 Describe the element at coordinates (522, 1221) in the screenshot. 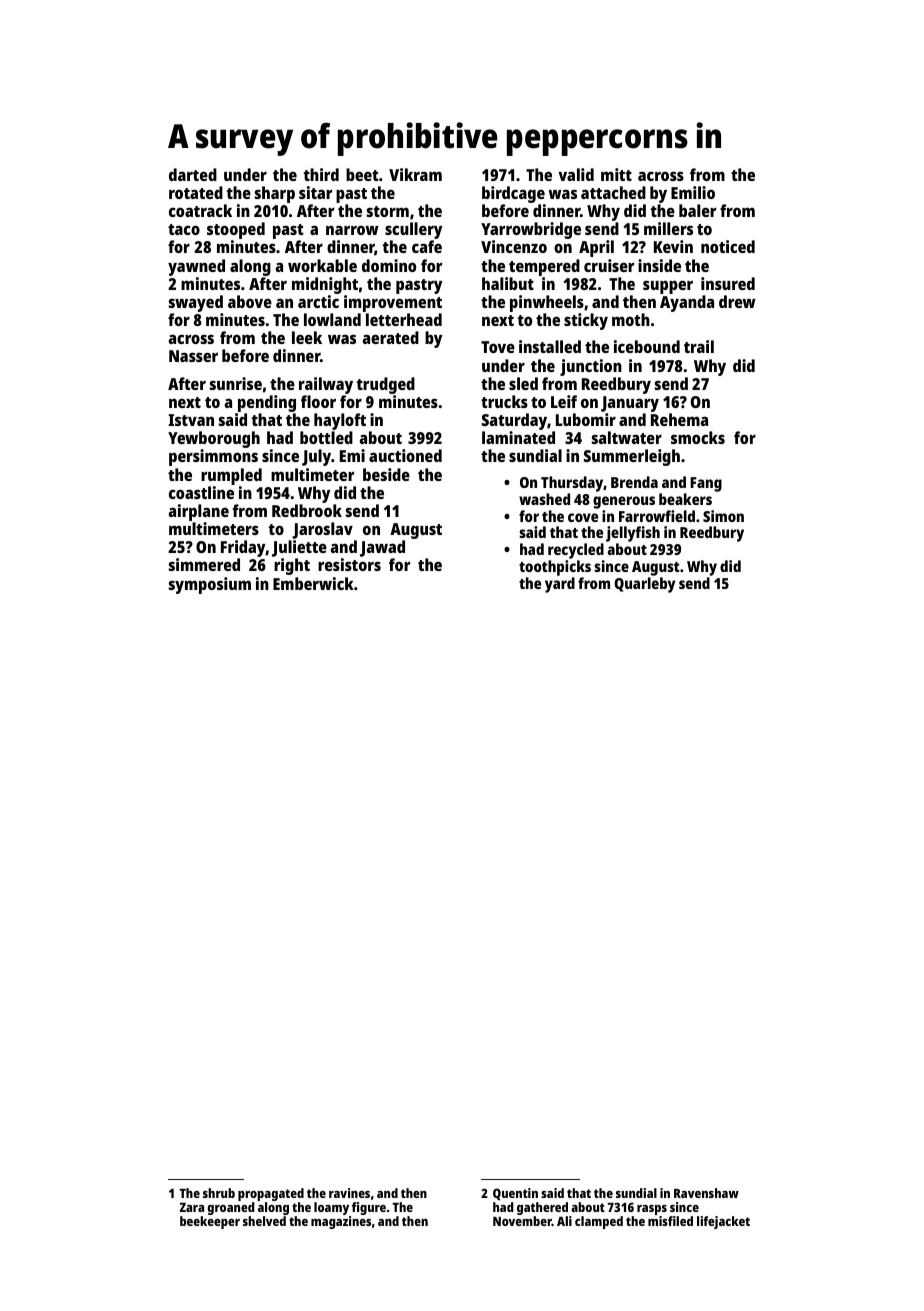

I see `November` at that location.
